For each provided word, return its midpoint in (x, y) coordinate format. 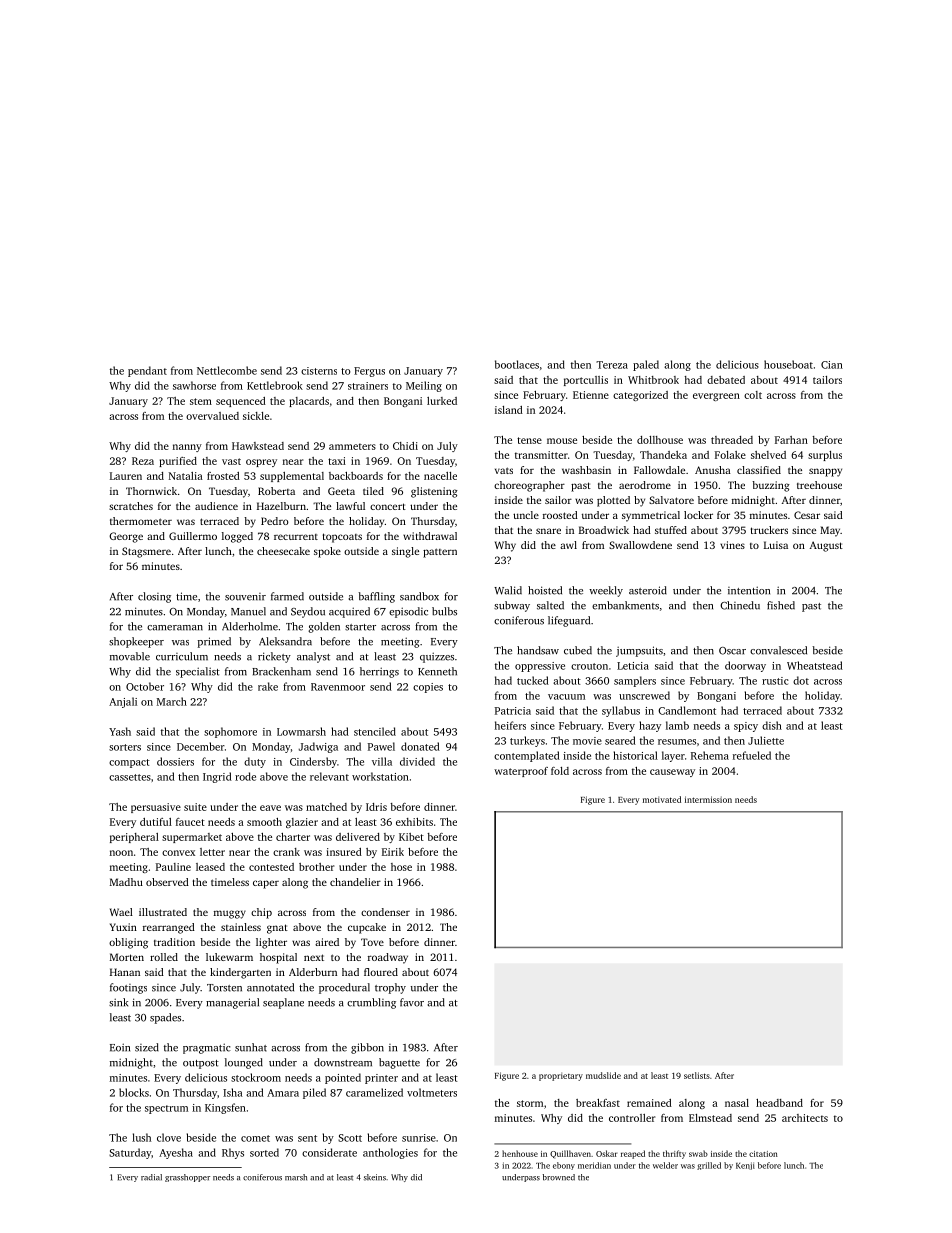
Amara (283, 1093)
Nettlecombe (227, 370)
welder (665, 1165)
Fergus (369, 372)
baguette (399, 1063)
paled (646, 365)
